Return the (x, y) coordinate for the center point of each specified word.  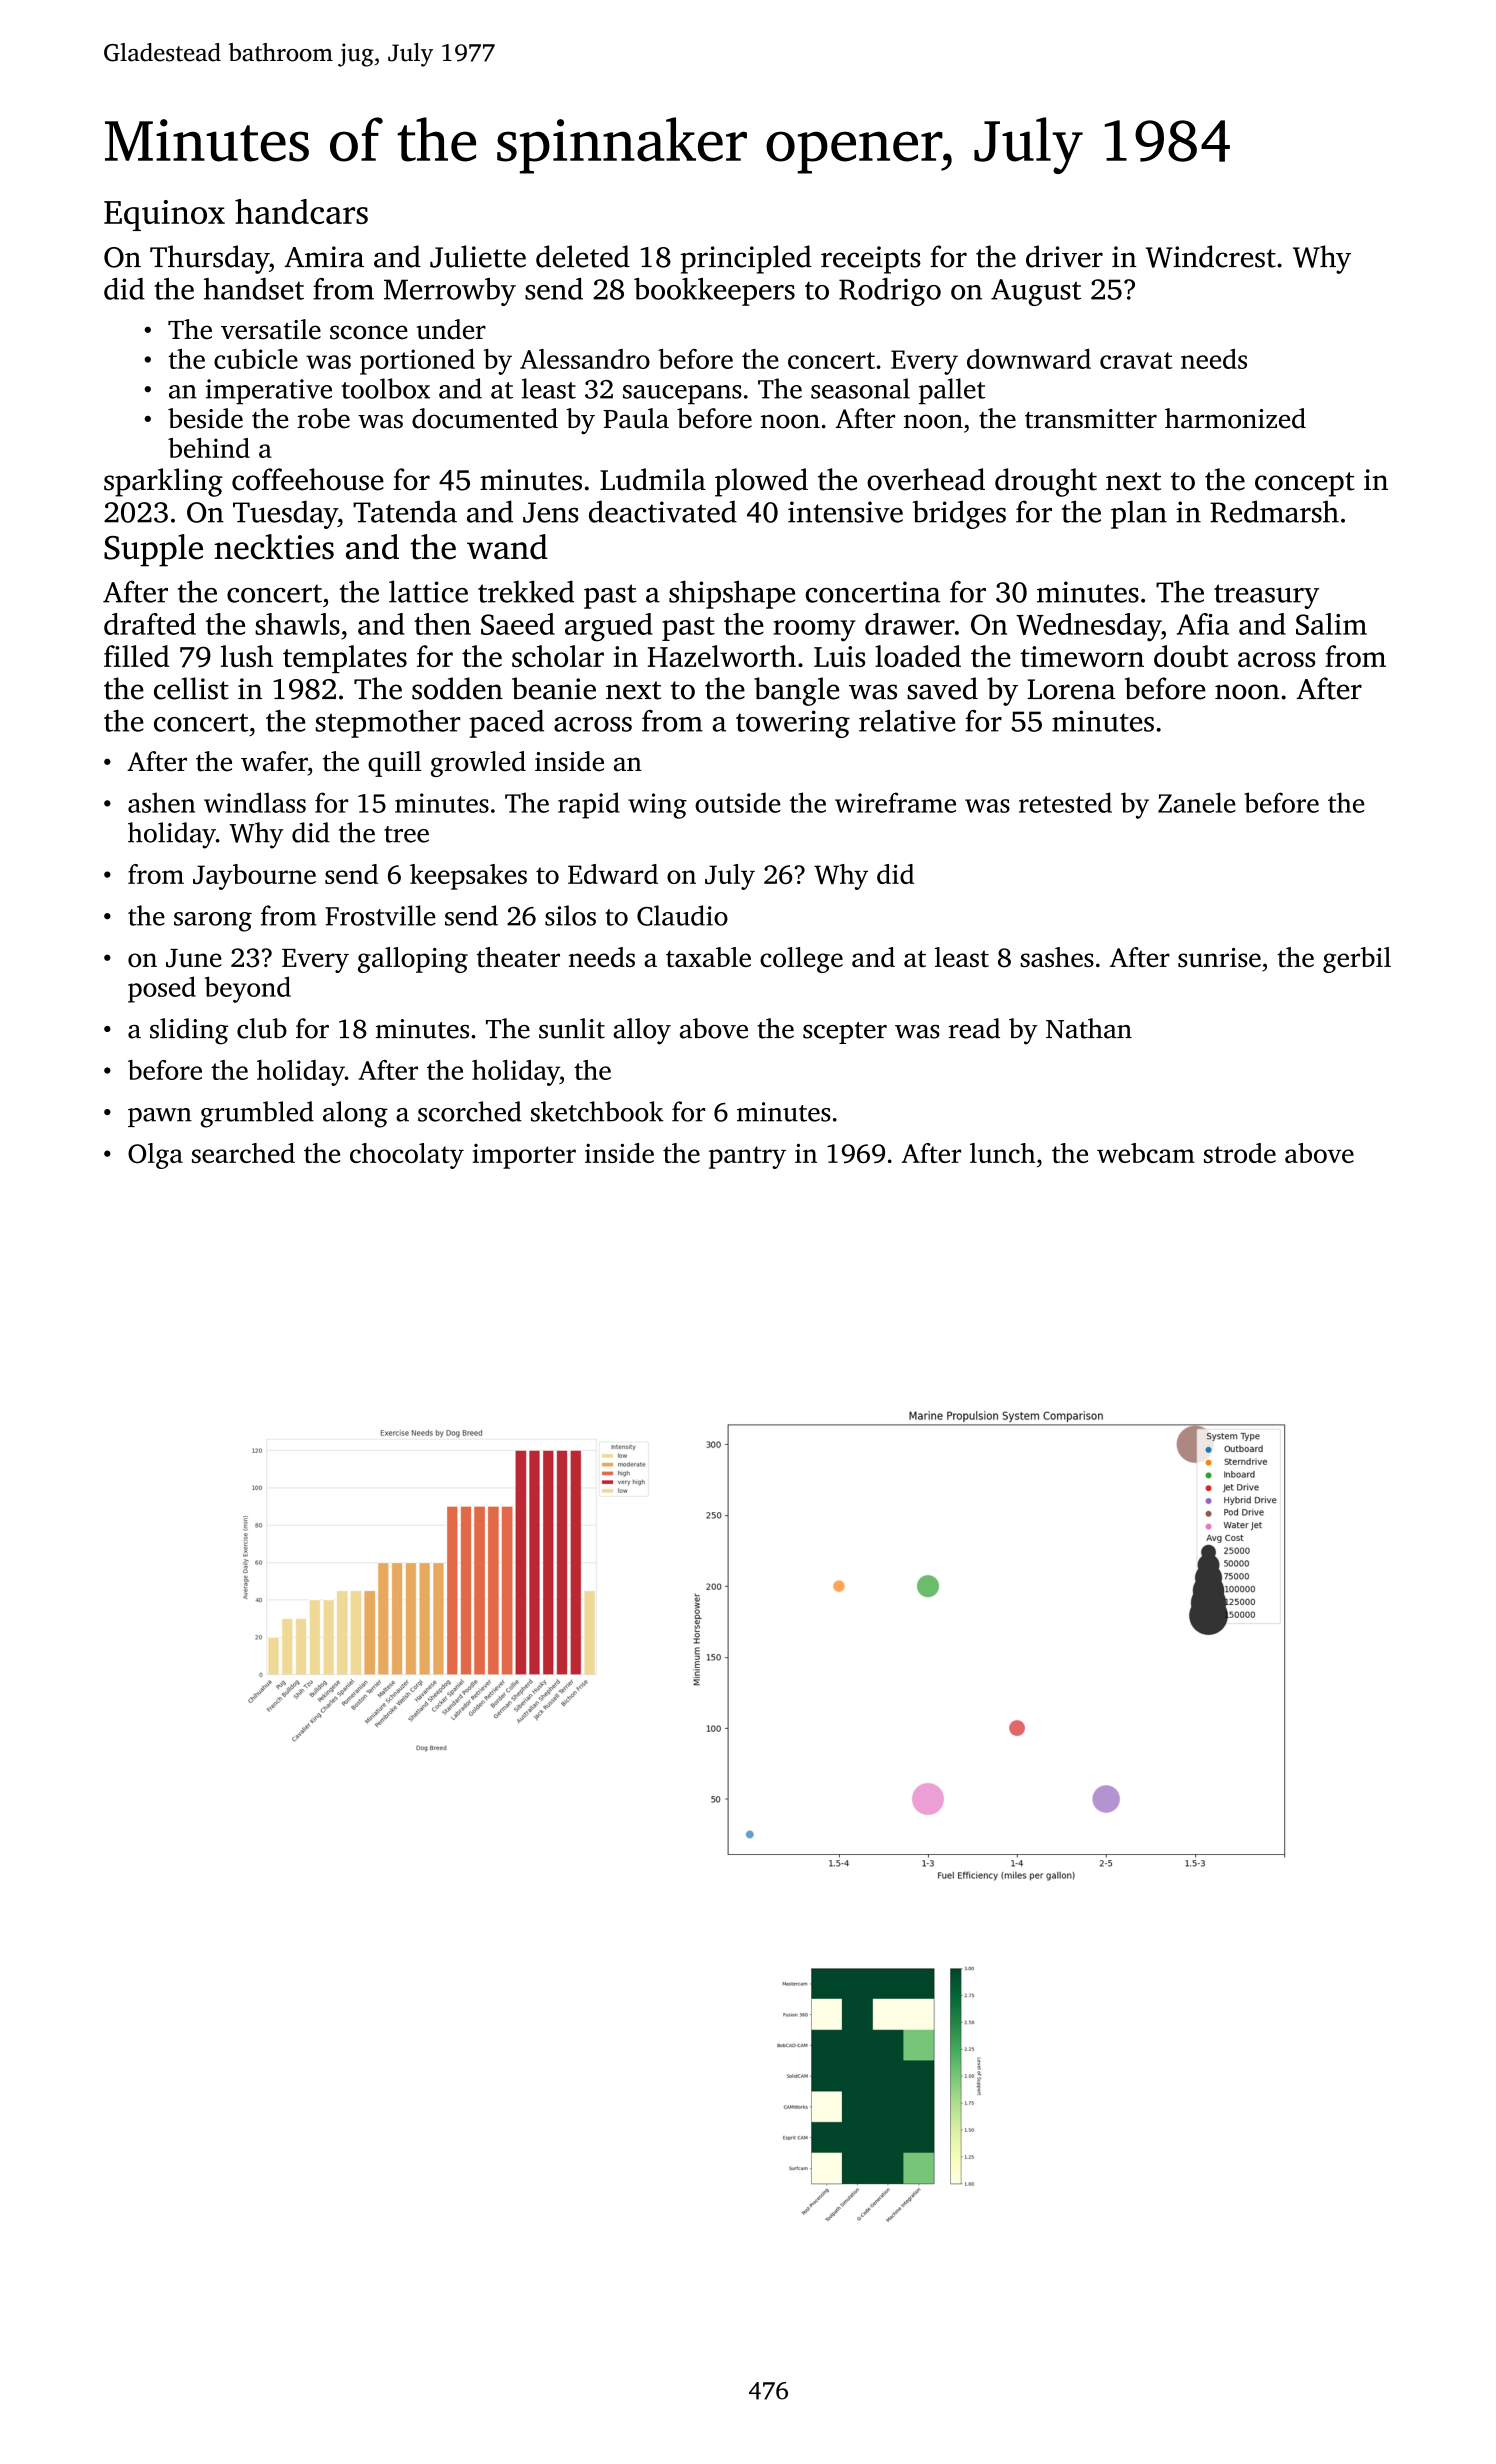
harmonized (1235, 418)
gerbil (1357, 960)
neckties (274, 547)
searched (243, 1153)
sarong (213, 922)
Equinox (164, 215)
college (801, 960)
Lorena (1071, 689)
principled (746, 259)
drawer (910, 624)
